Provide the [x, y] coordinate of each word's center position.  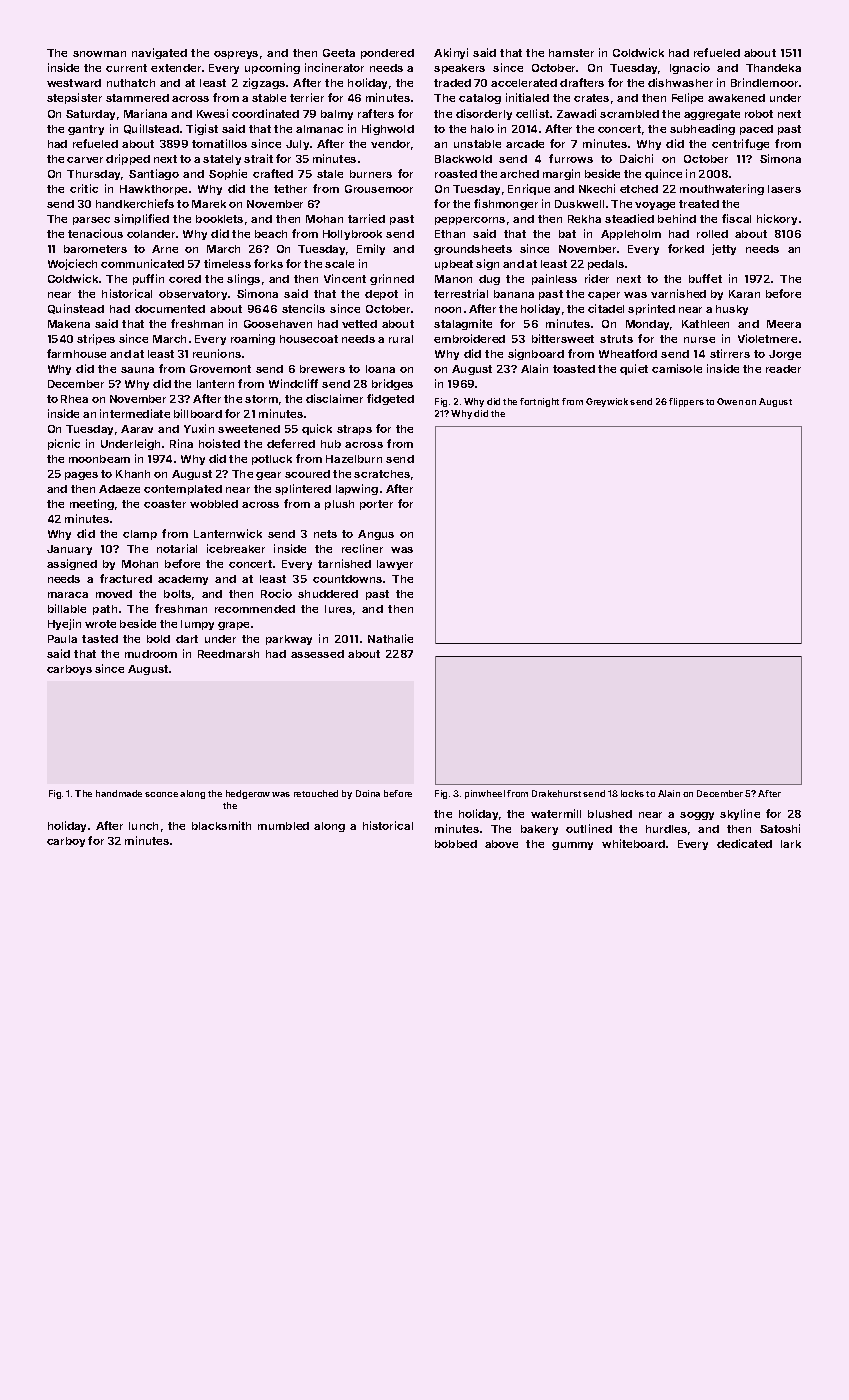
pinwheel [485, 794]
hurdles [666, 829]
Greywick [607, 402]
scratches [382, 474]
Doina [368, 793]
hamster [571, 53]
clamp [140, 535]
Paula [62, 639]
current [126, 68]
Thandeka [773, 68]
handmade [119, 793]
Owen [730, 401]
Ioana [380, 369]
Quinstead [76, 309]
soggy [697, 816]
